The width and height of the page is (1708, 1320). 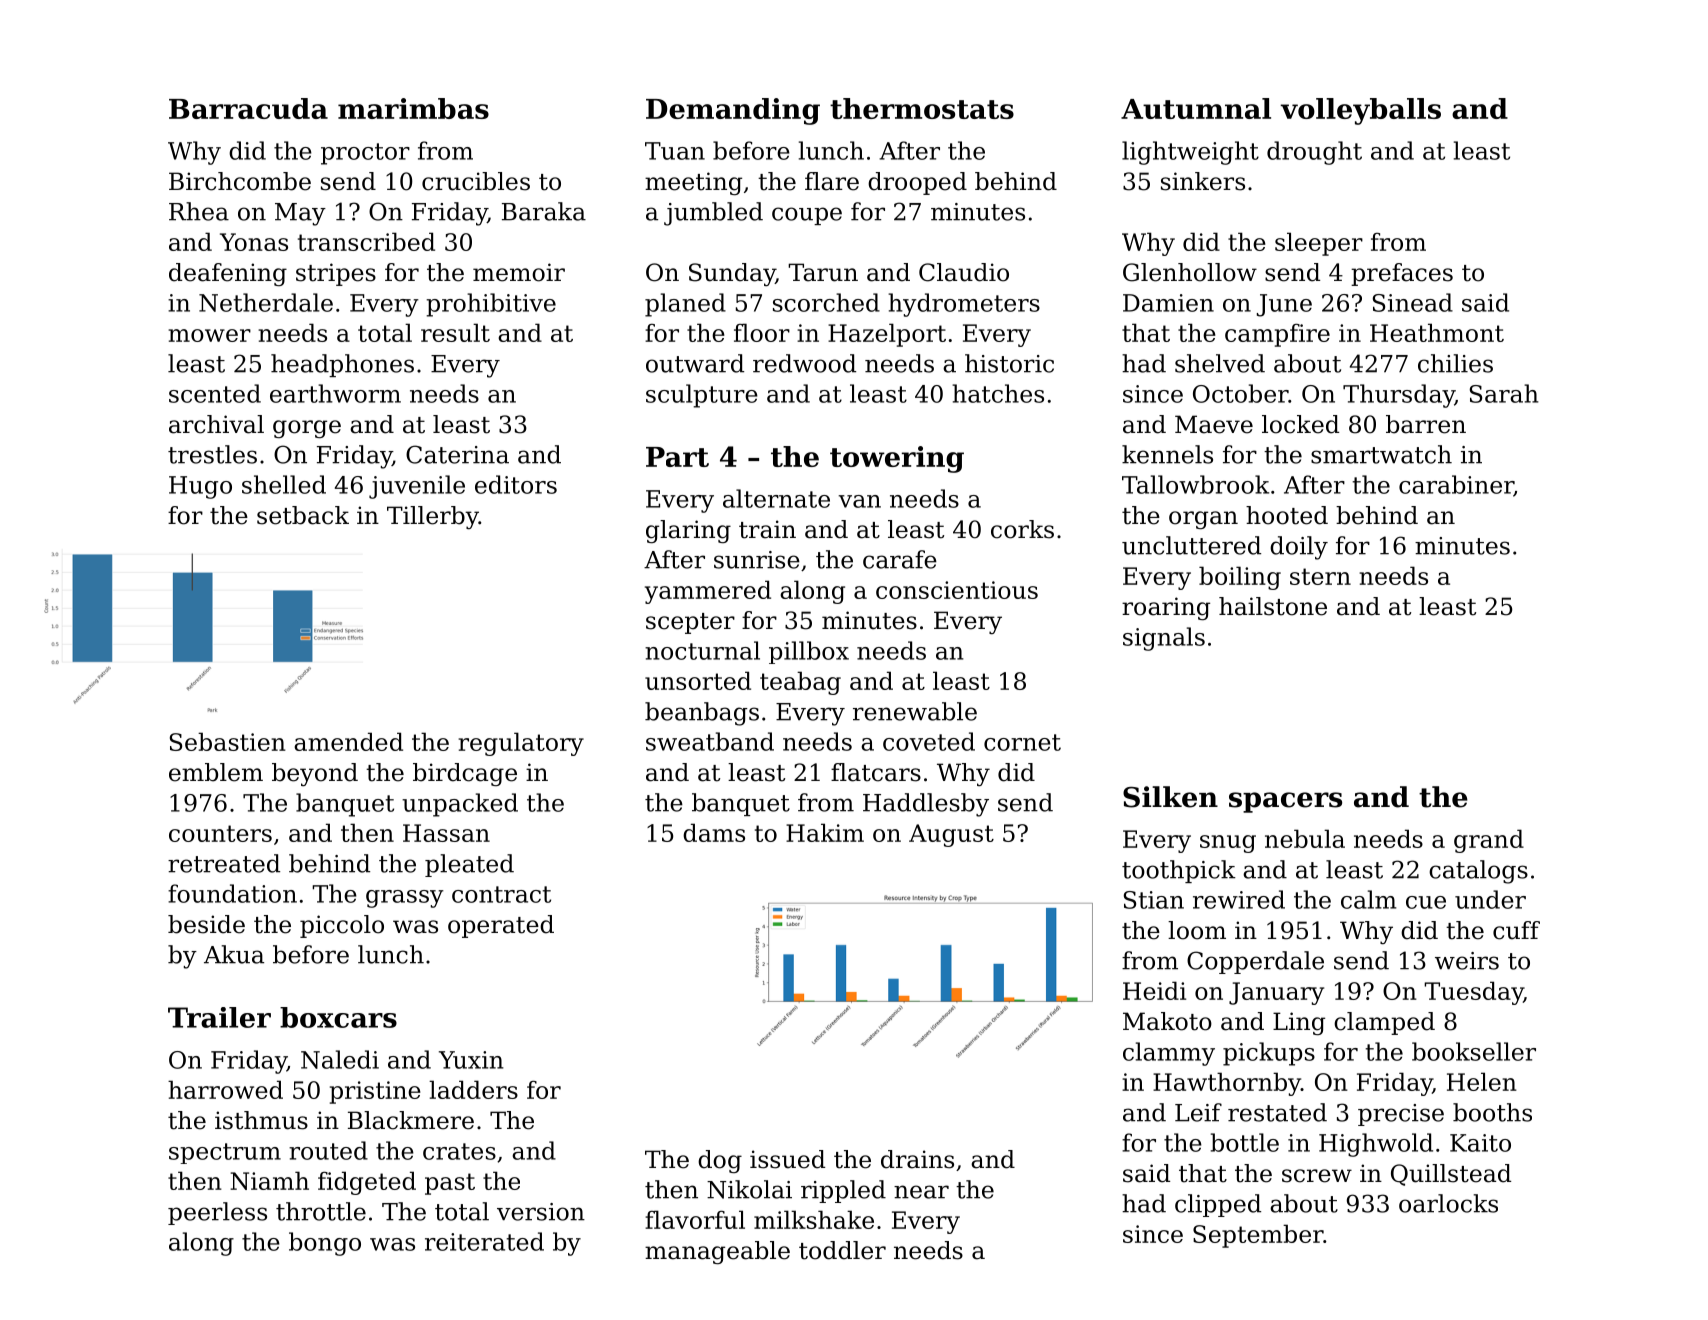 I want to click on doily, so click(x=1299, y=548).
